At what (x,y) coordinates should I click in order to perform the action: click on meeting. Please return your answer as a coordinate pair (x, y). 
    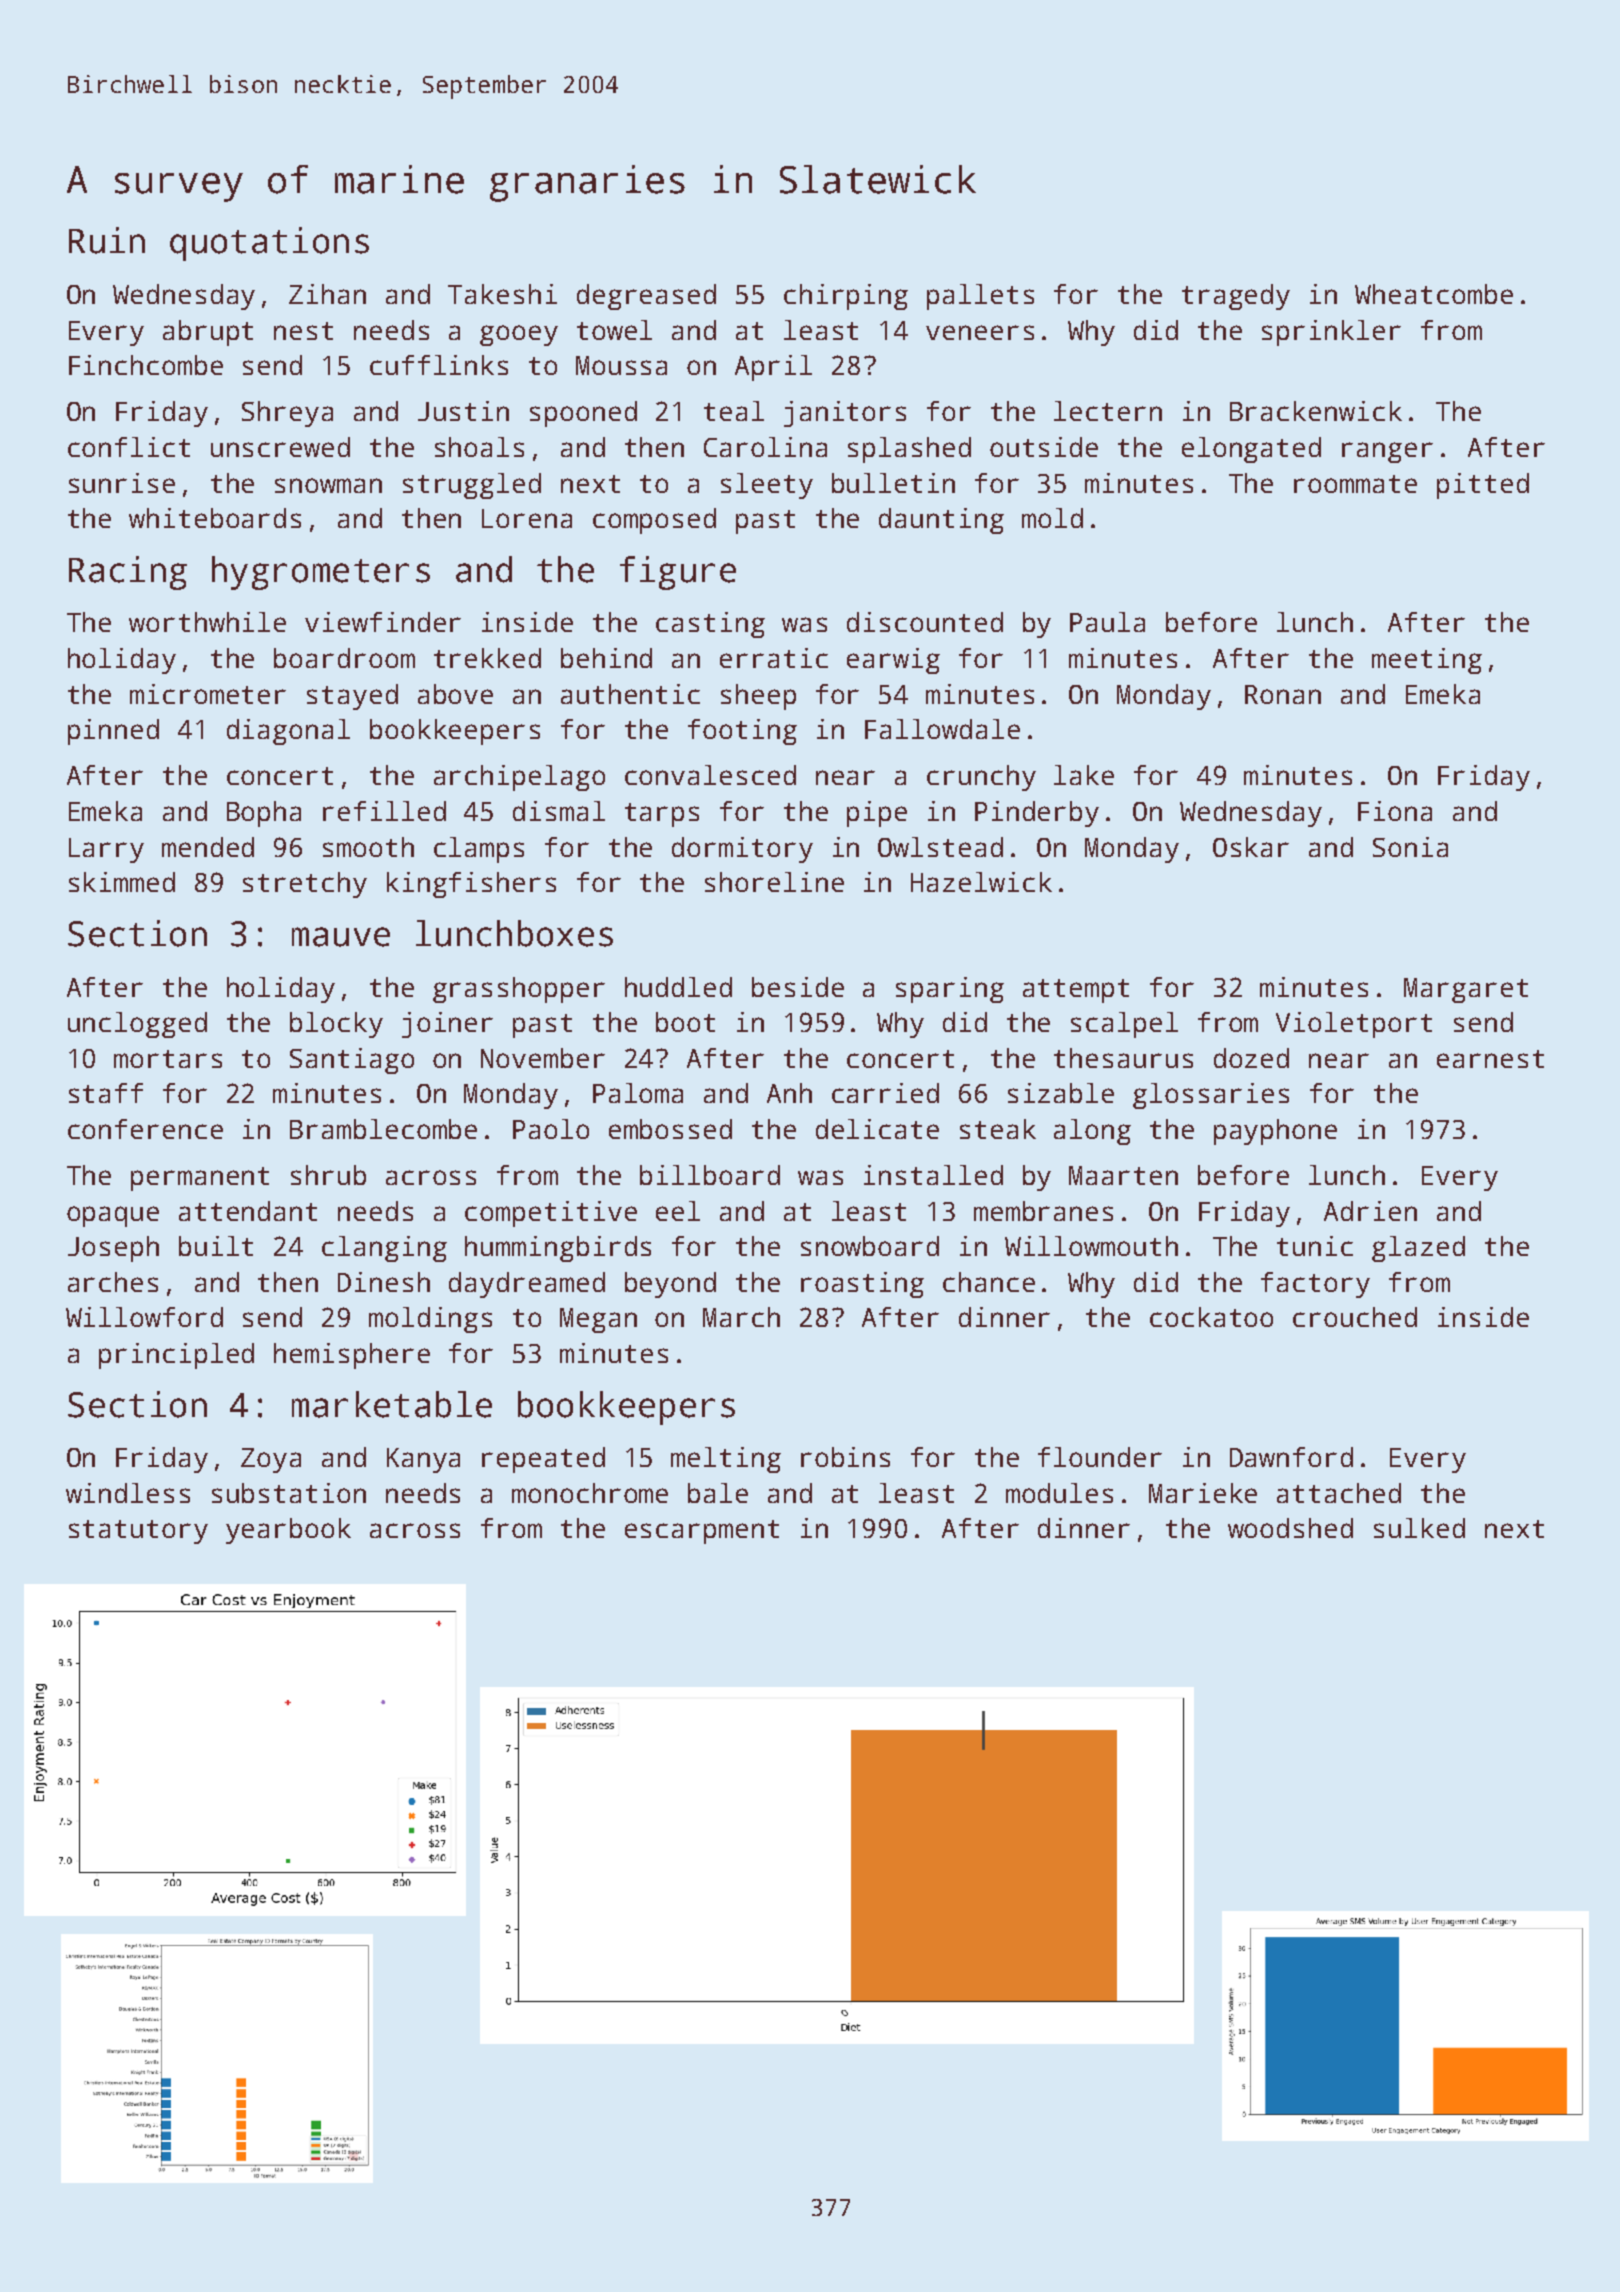
    Looking at the image, I should click on (1427, 661).
